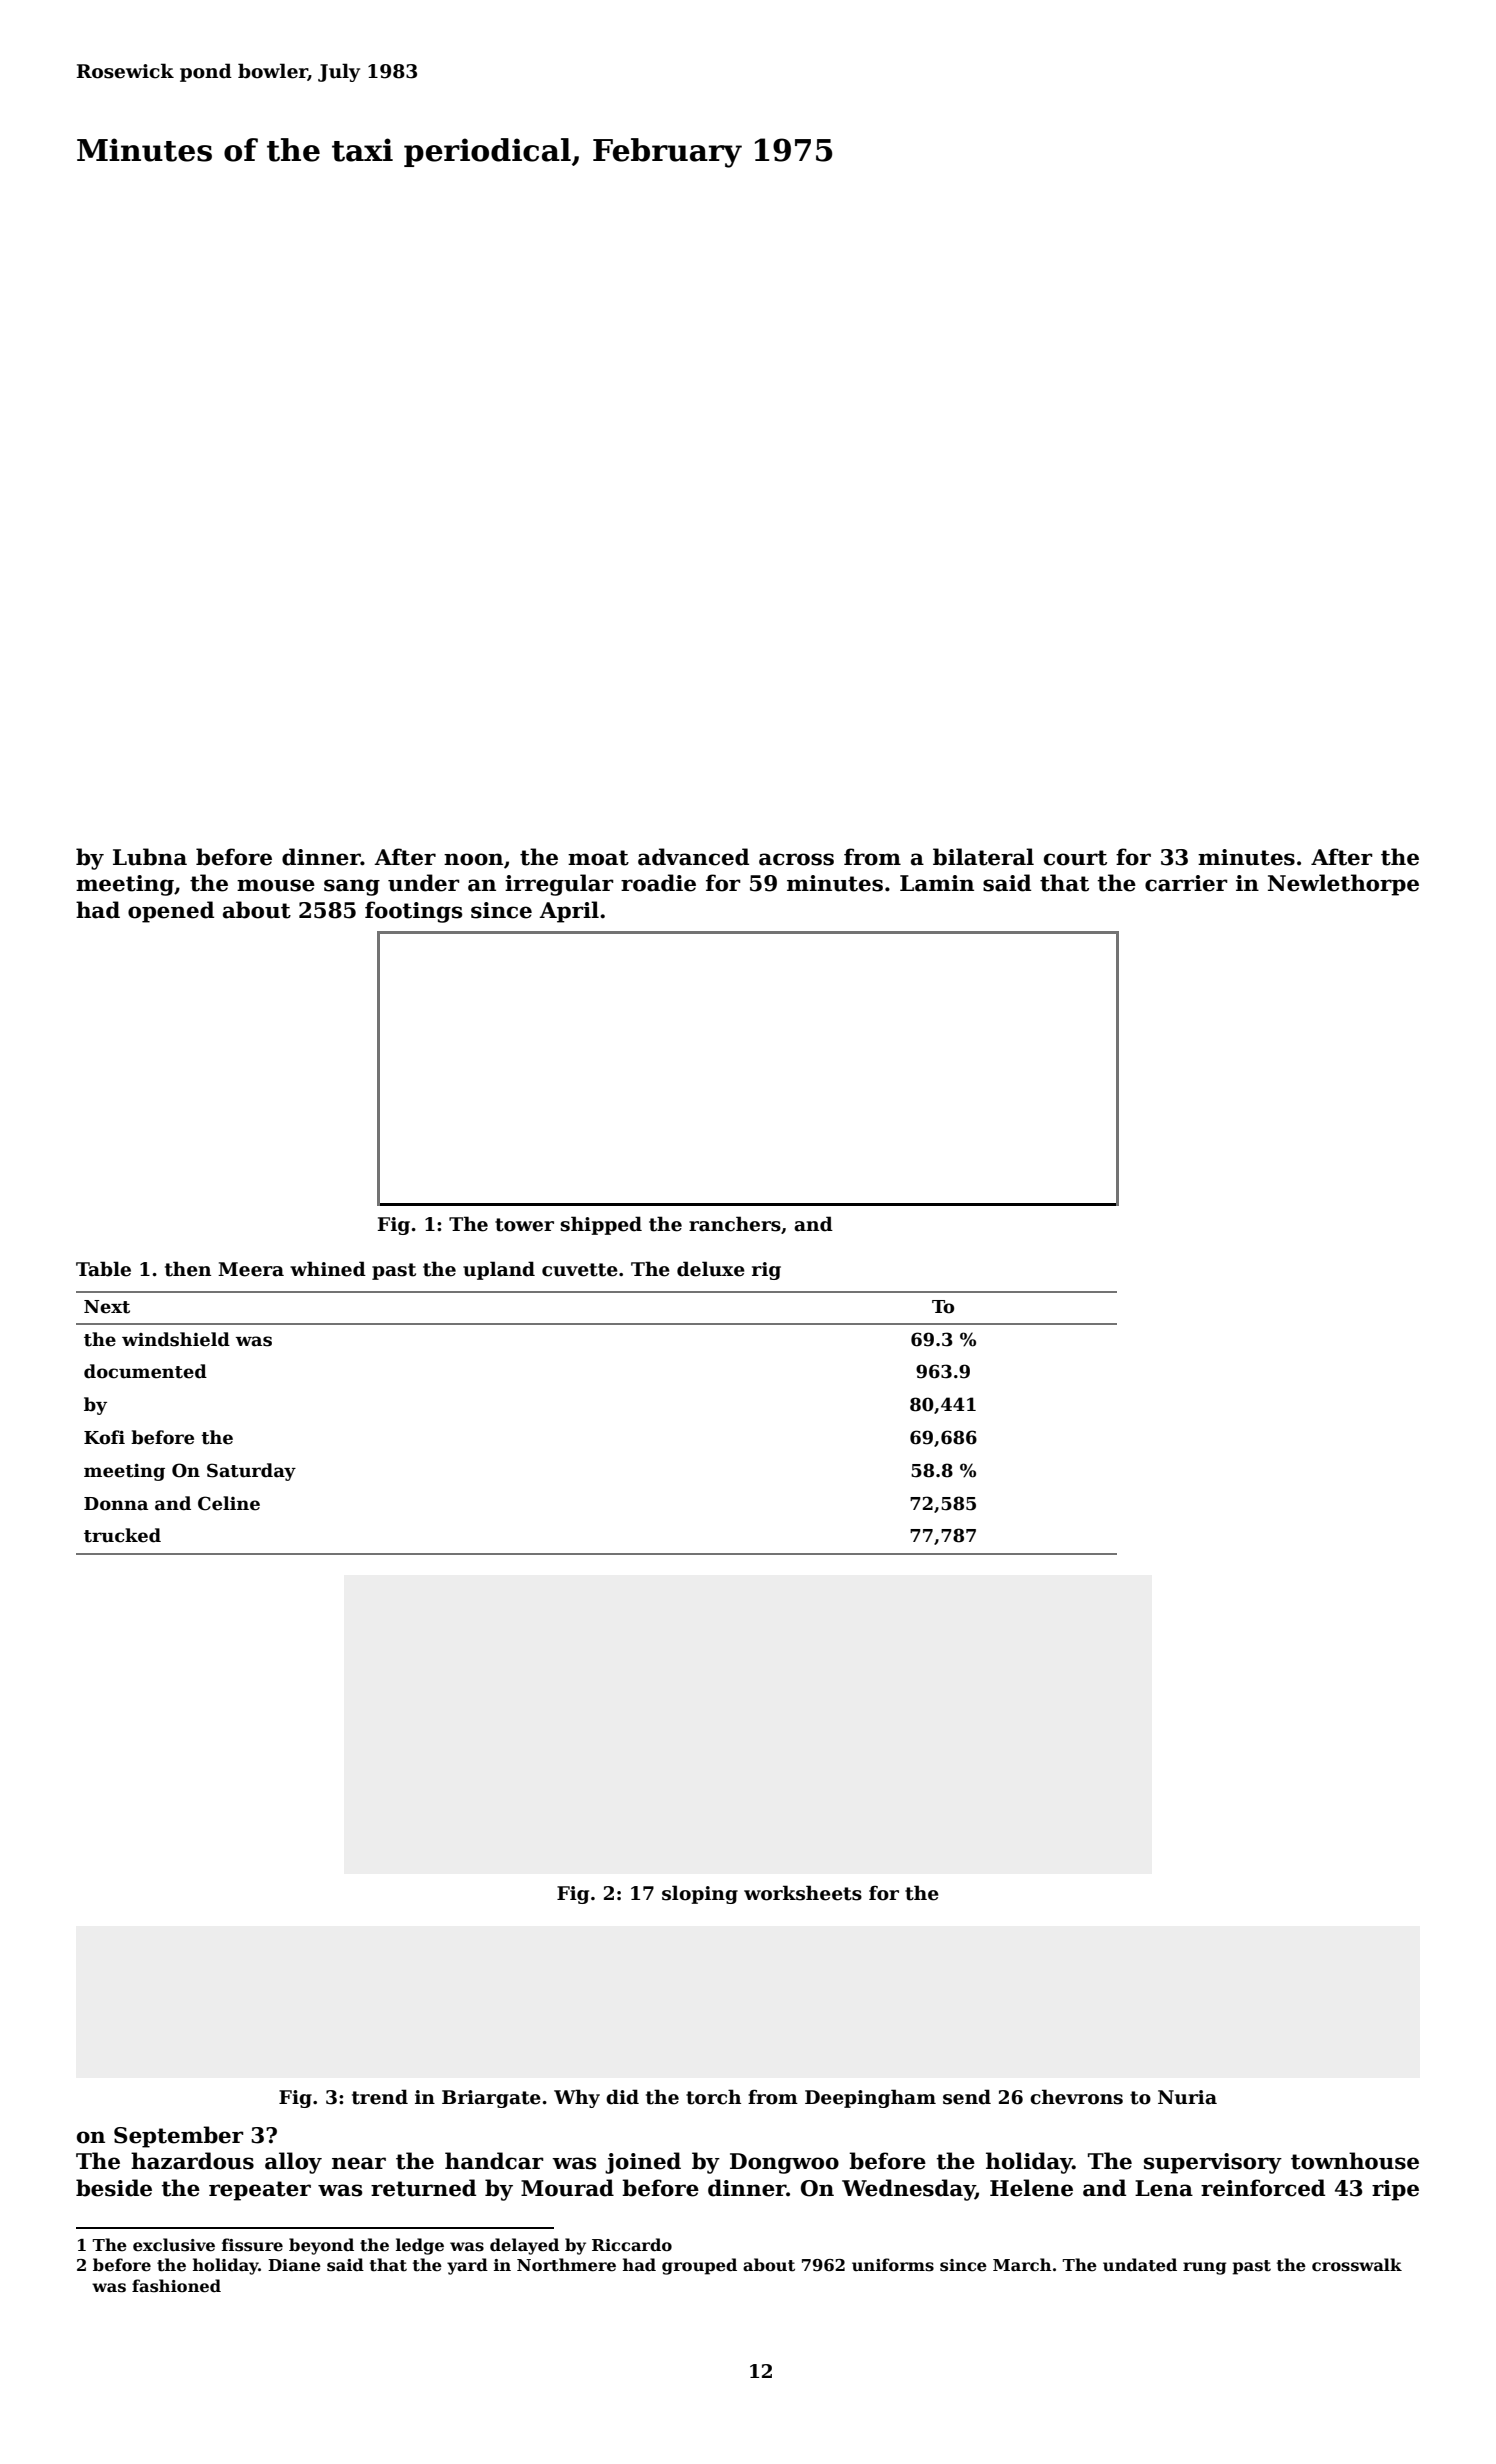 Image resolution: width=1496 pixels, height=2464 pixels. I want to click on bilateral, so click(983, 857).
